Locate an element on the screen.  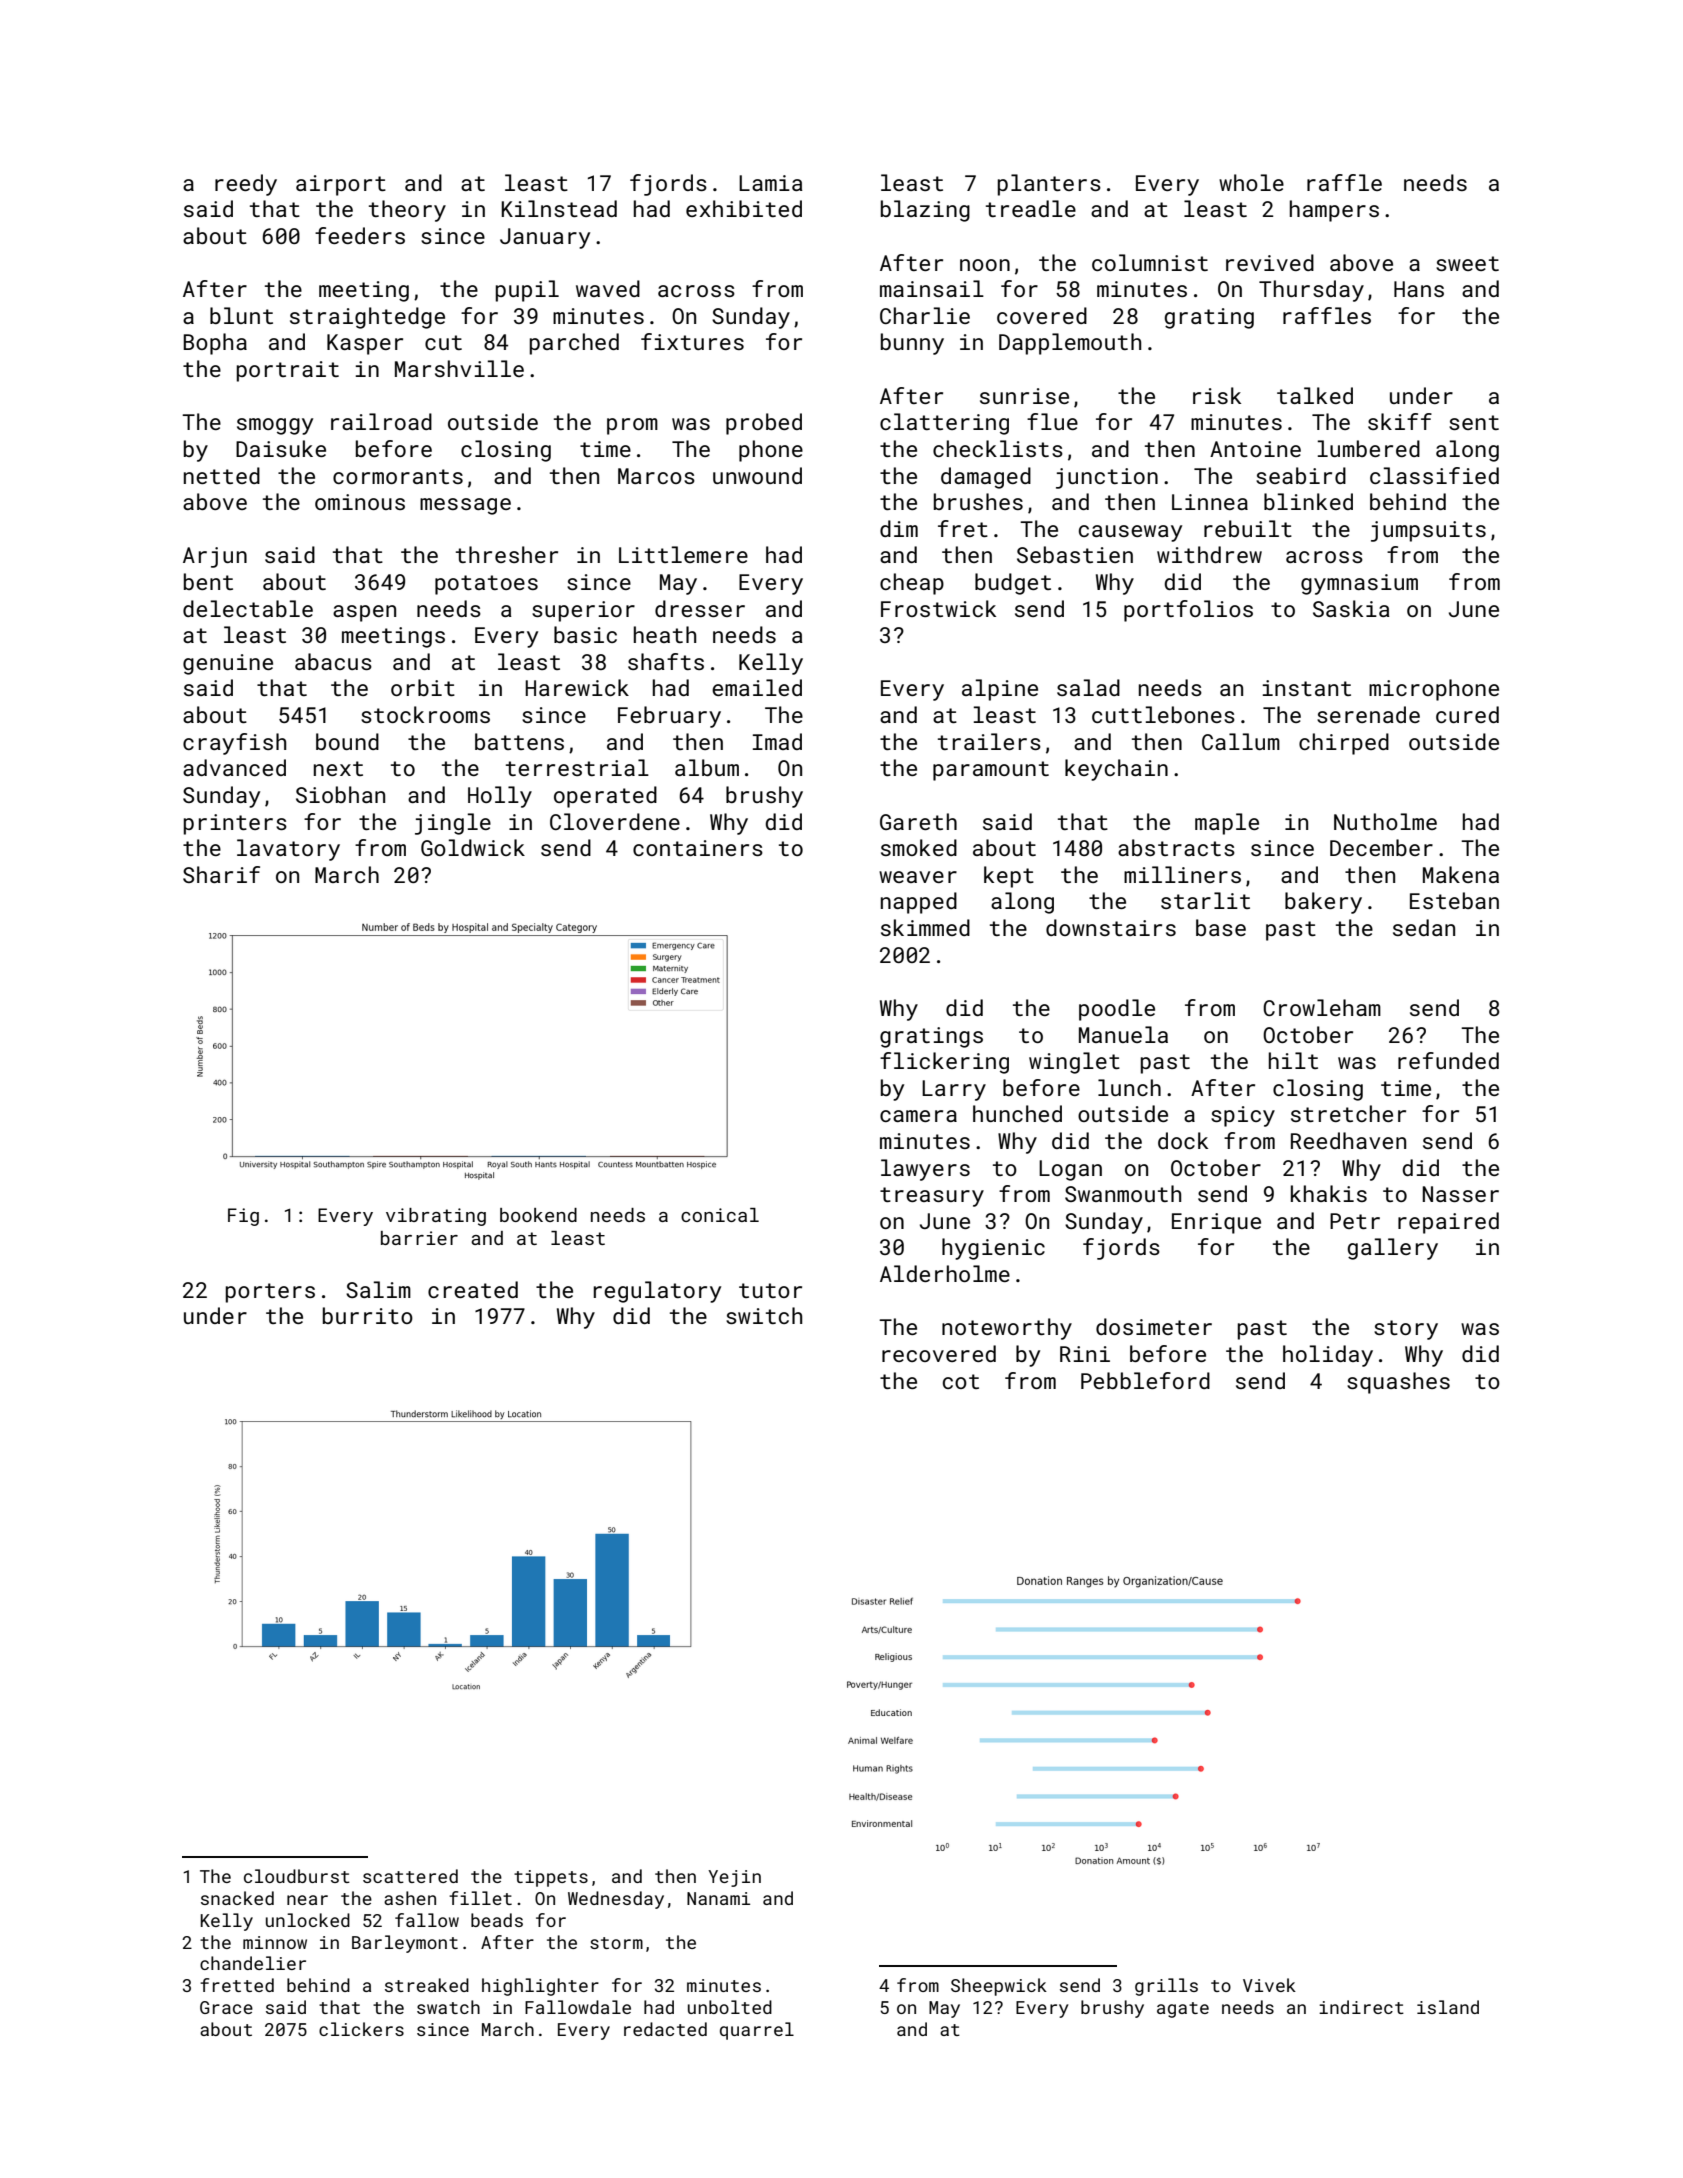
story is located at coordinates (1406, 1330).
